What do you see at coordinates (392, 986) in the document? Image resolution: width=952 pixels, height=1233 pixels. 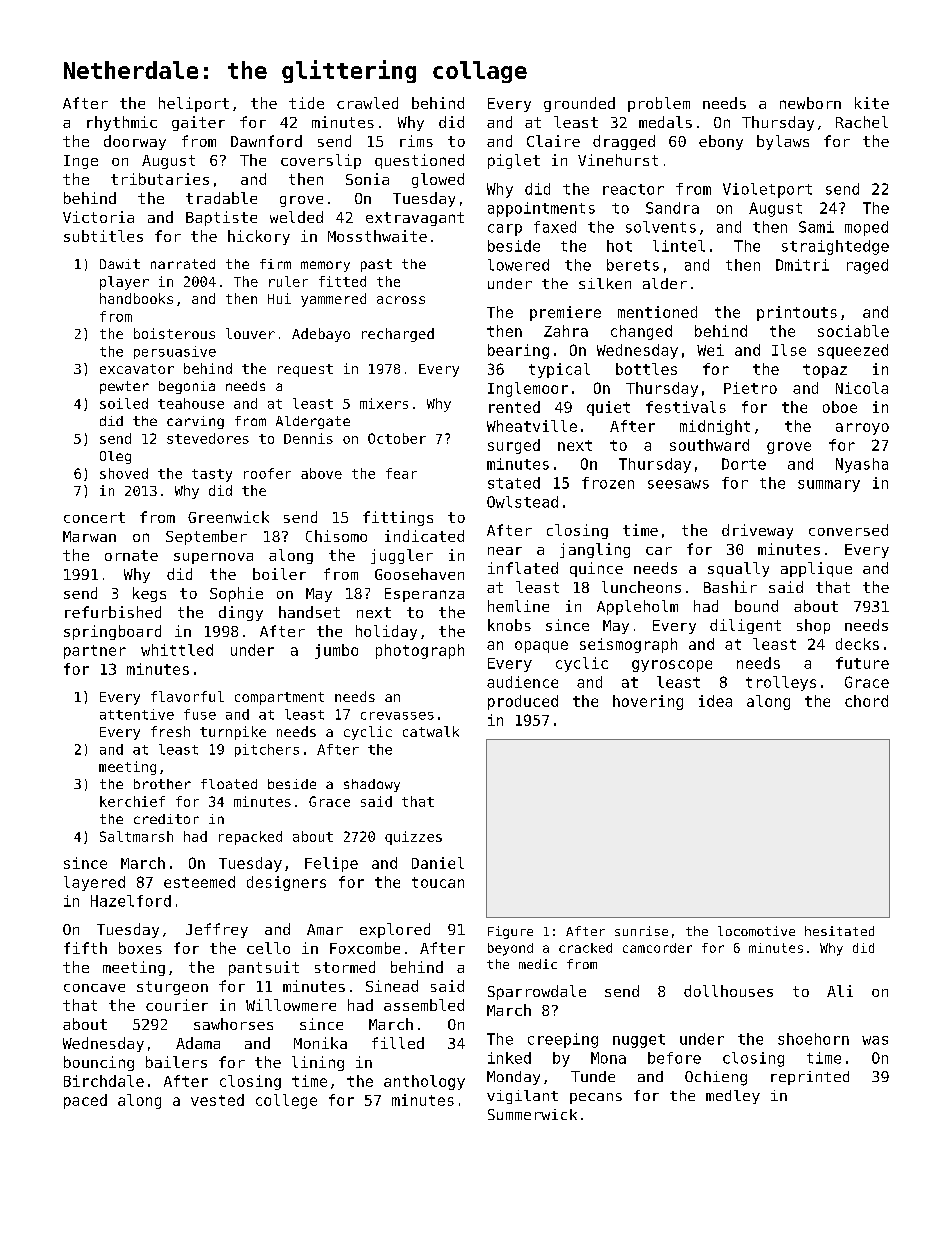 I see `Sinead` at bounding box center [392, 986].
